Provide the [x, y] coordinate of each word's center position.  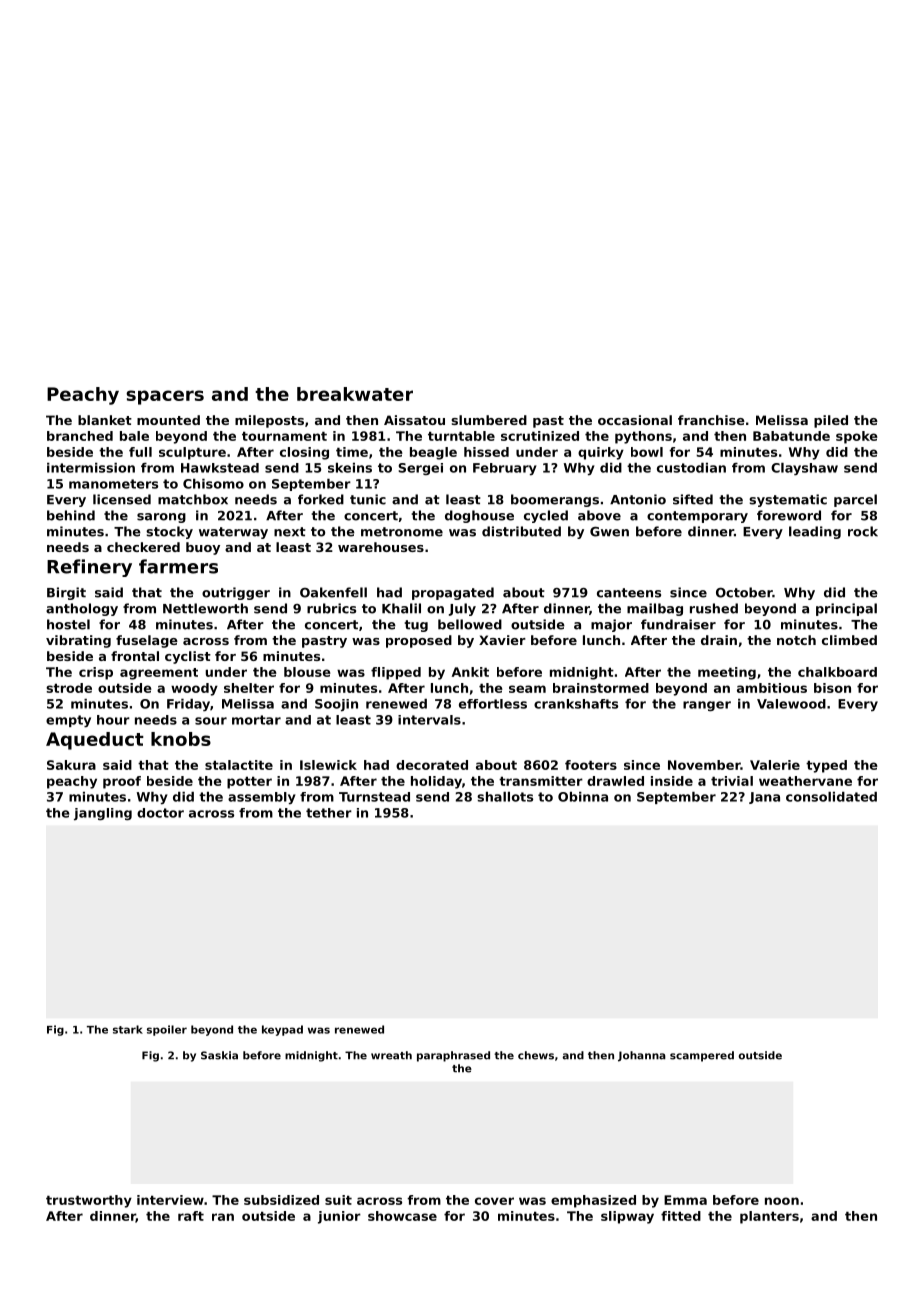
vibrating [78, 641]
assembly [262, 798]
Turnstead [374, 797]
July [462, 609]
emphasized [593, 1201]
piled [831, 421]
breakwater [355, 394]
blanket [105, 420]
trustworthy [89, 1201]
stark [128, 1029]
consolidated [831, 797]
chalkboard [837, 672]
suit [338, 1200]
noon [782, 1201]
